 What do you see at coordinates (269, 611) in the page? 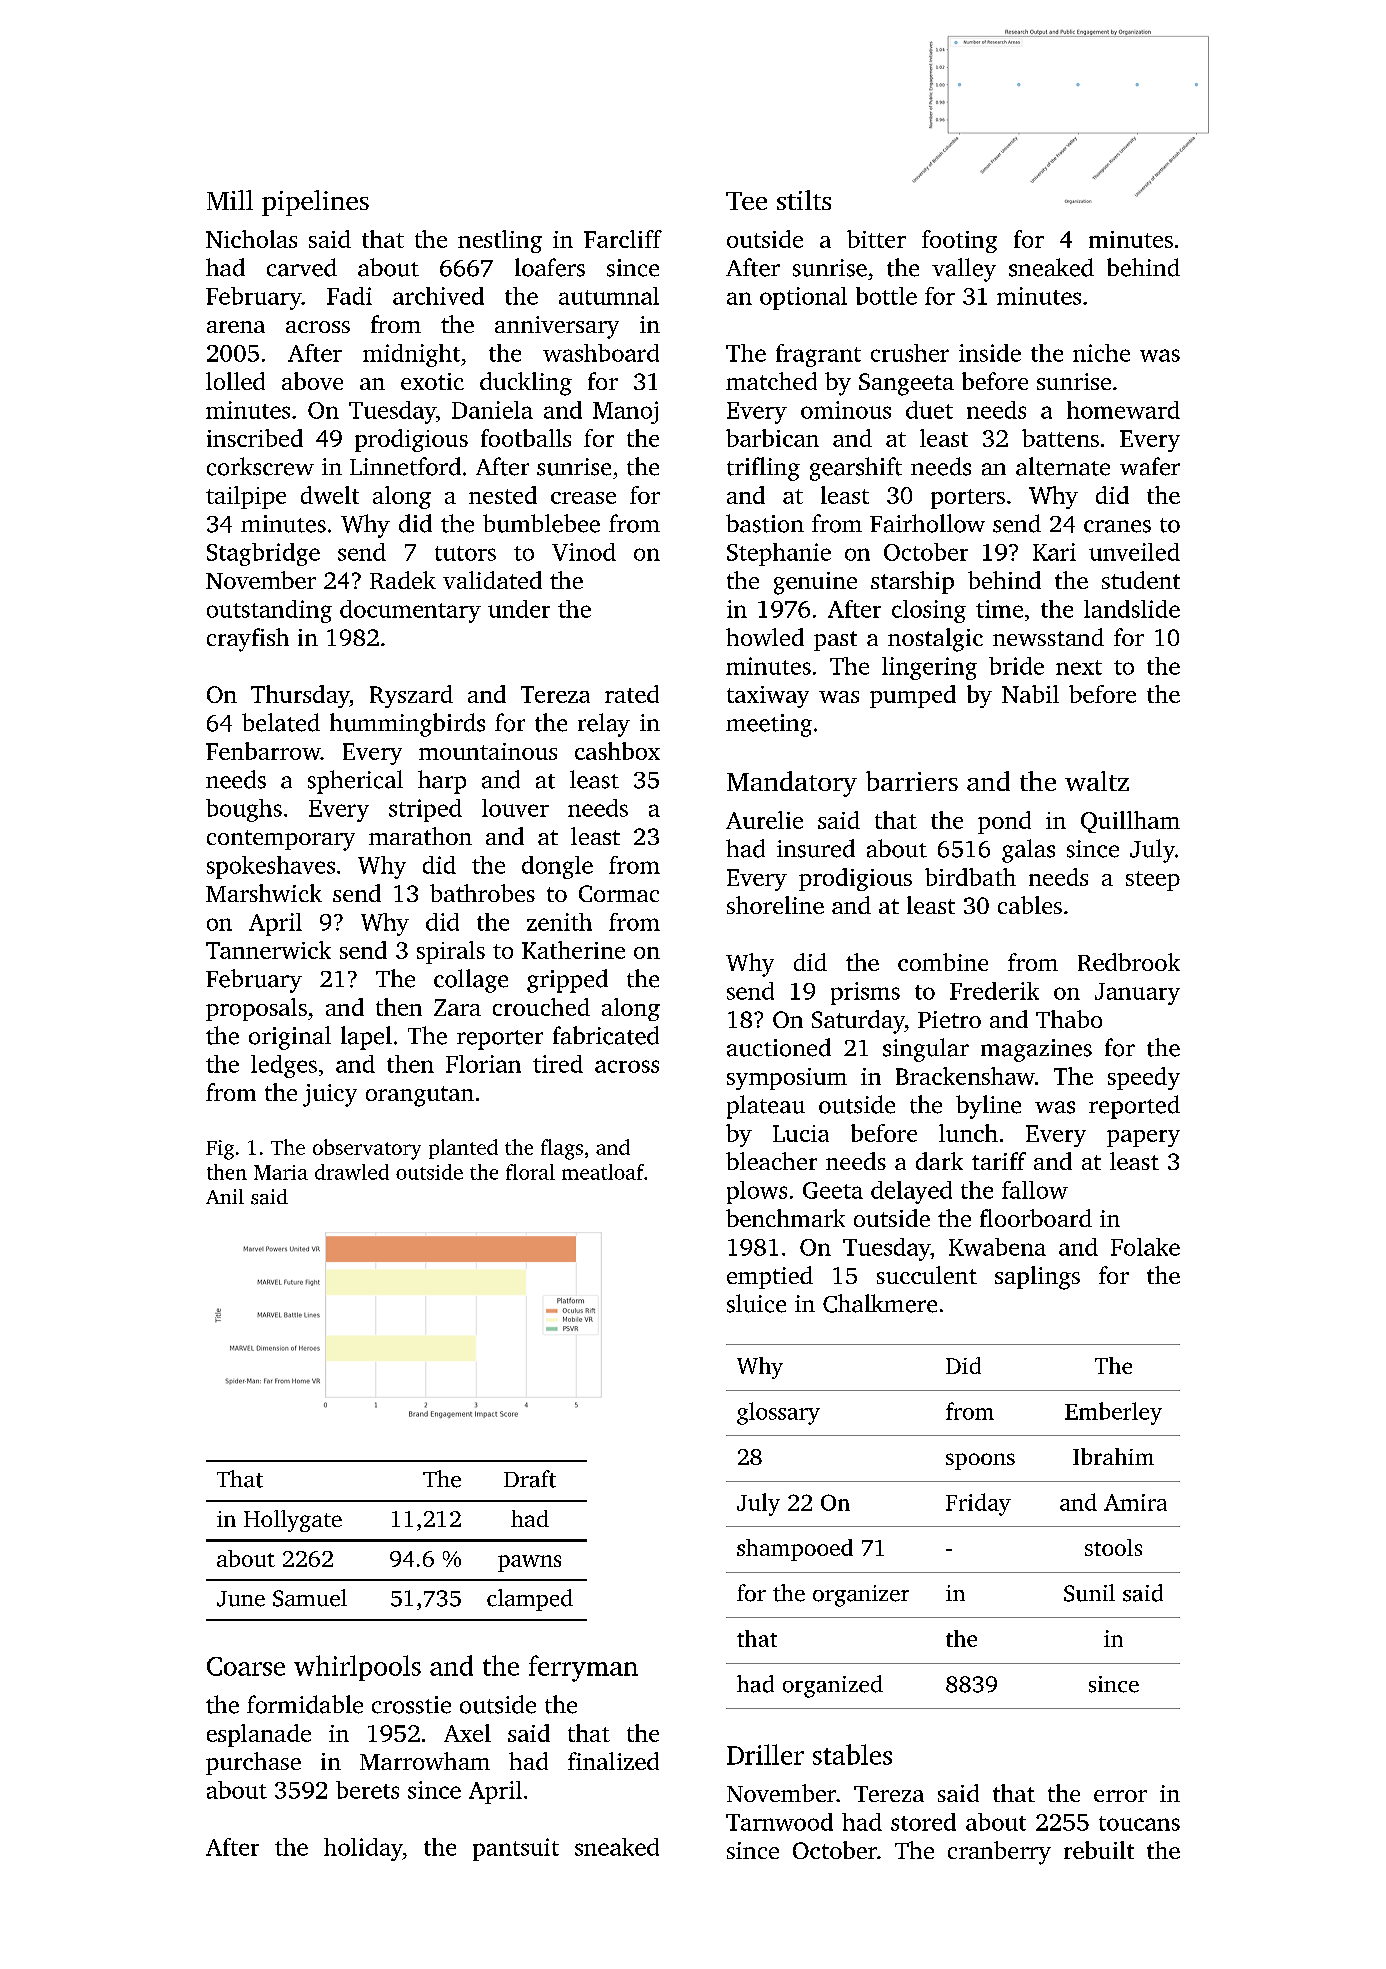
I see `outstanding` at bounding box center [269, 611].
